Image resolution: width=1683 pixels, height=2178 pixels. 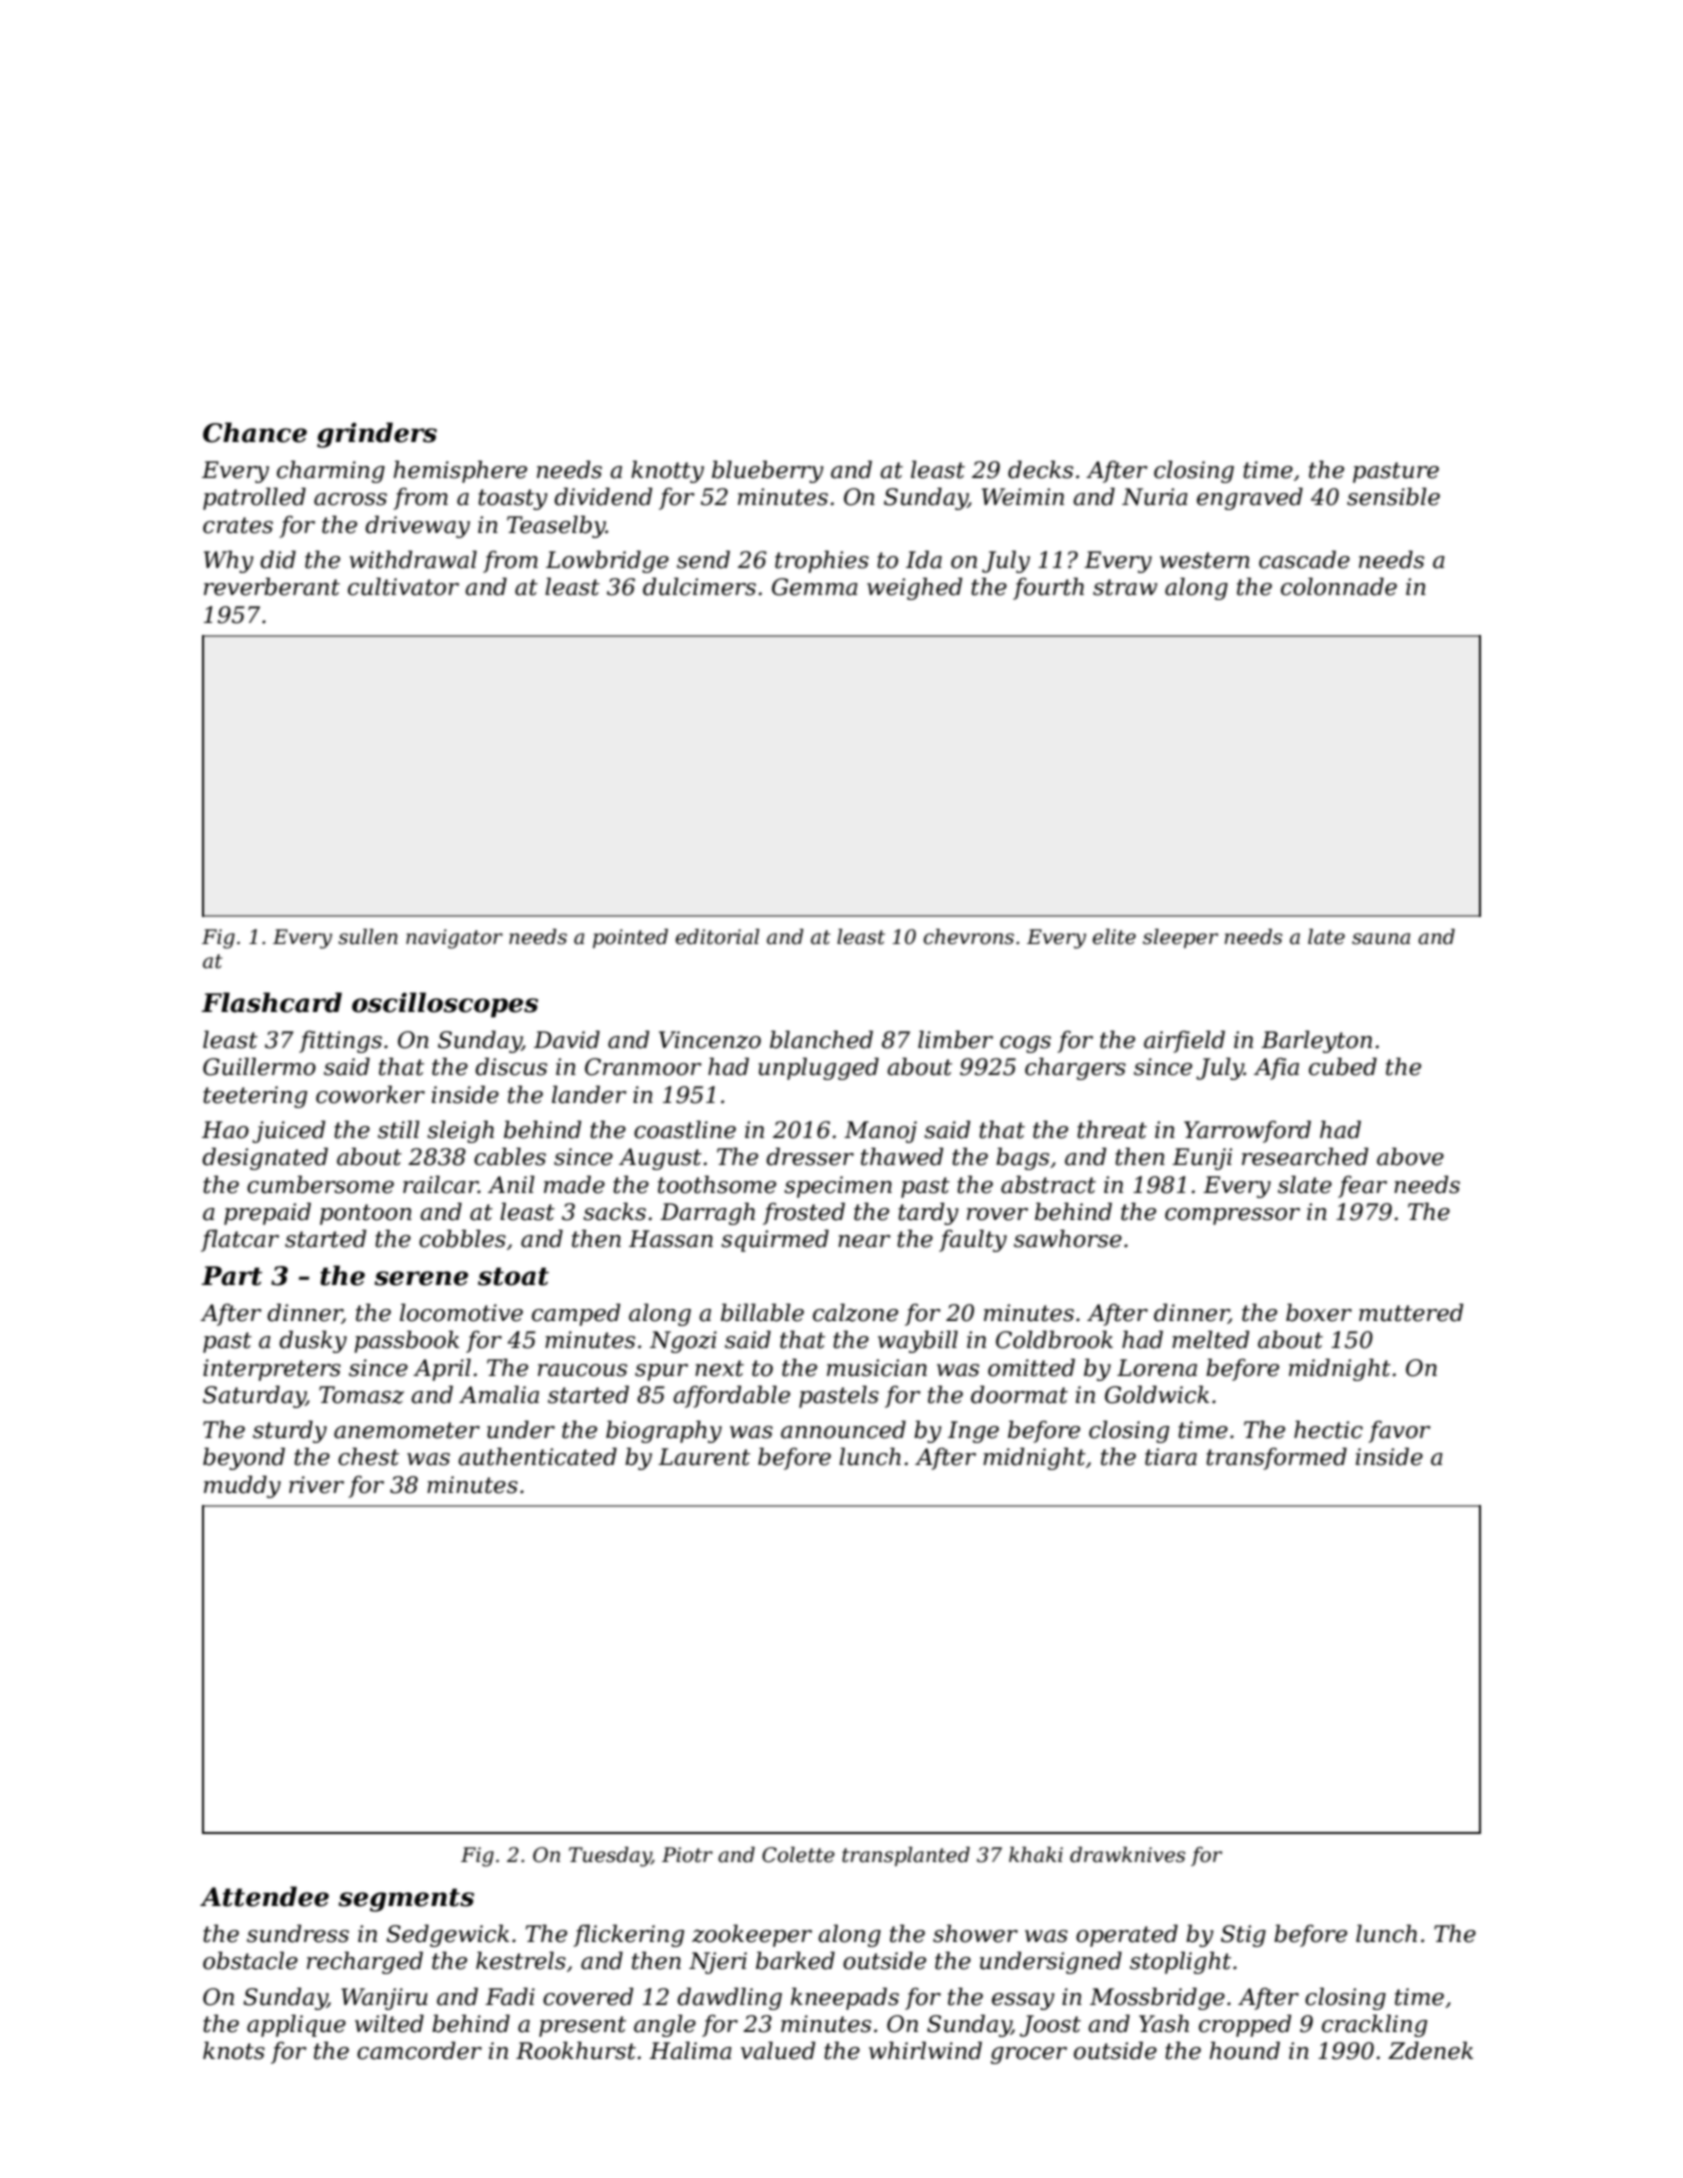 What do you see at coordinates (1029, 2055) in the document?
I see `grocer` at bounding box center [1029, 2055].
